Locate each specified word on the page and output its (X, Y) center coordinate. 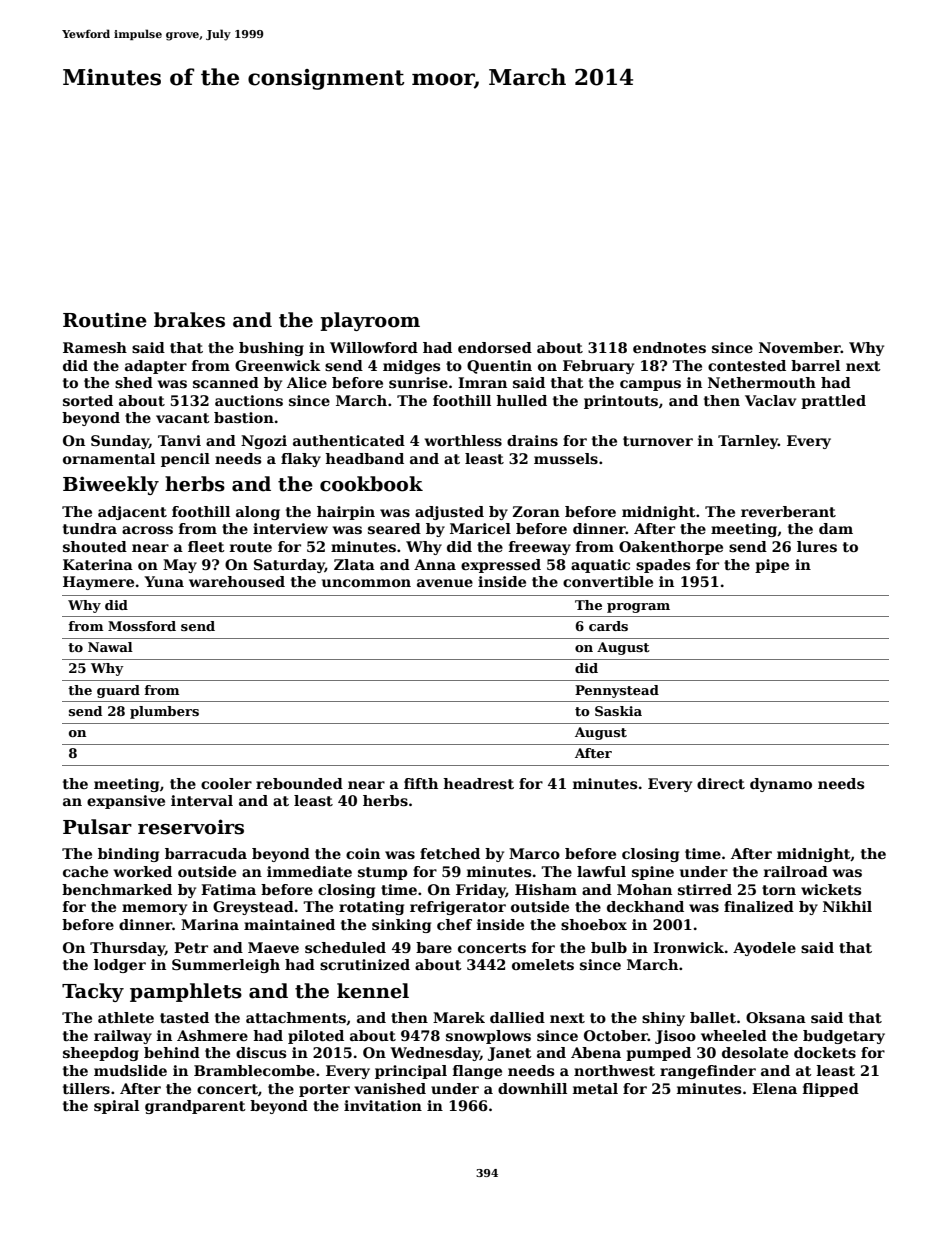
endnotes (669, 347)
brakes (189, 320)
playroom (370, 321)
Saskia (618, 711)
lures (817, 546)
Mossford (142, 626)
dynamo (781, 785)
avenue (445, 583)
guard (118, 691)
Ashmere (212, 1035)
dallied (517, 1017)
